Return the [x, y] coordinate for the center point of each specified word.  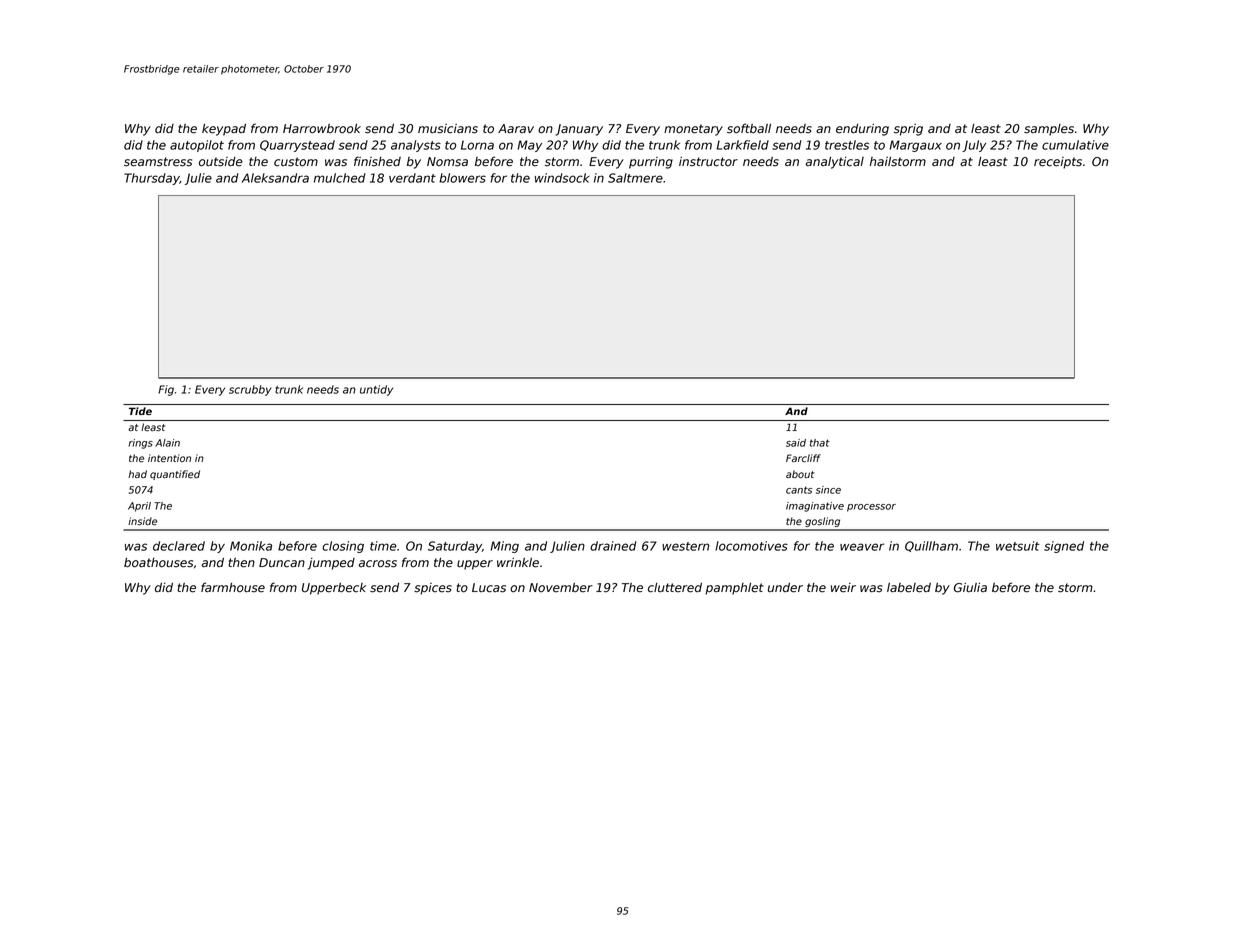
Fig [166, 390]
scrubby [250, 390]
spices [433, 589]
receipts [1058, 163]
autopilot [197, 146]
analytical [835, 163]
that [820, 443]
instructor [708, 162]
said [796, 443]
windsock [562, 178]
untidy [376, 390]
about [800, 474]
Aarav [516, 129]
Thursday [152, 179]
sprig [908, 130]
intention [169, 458]
